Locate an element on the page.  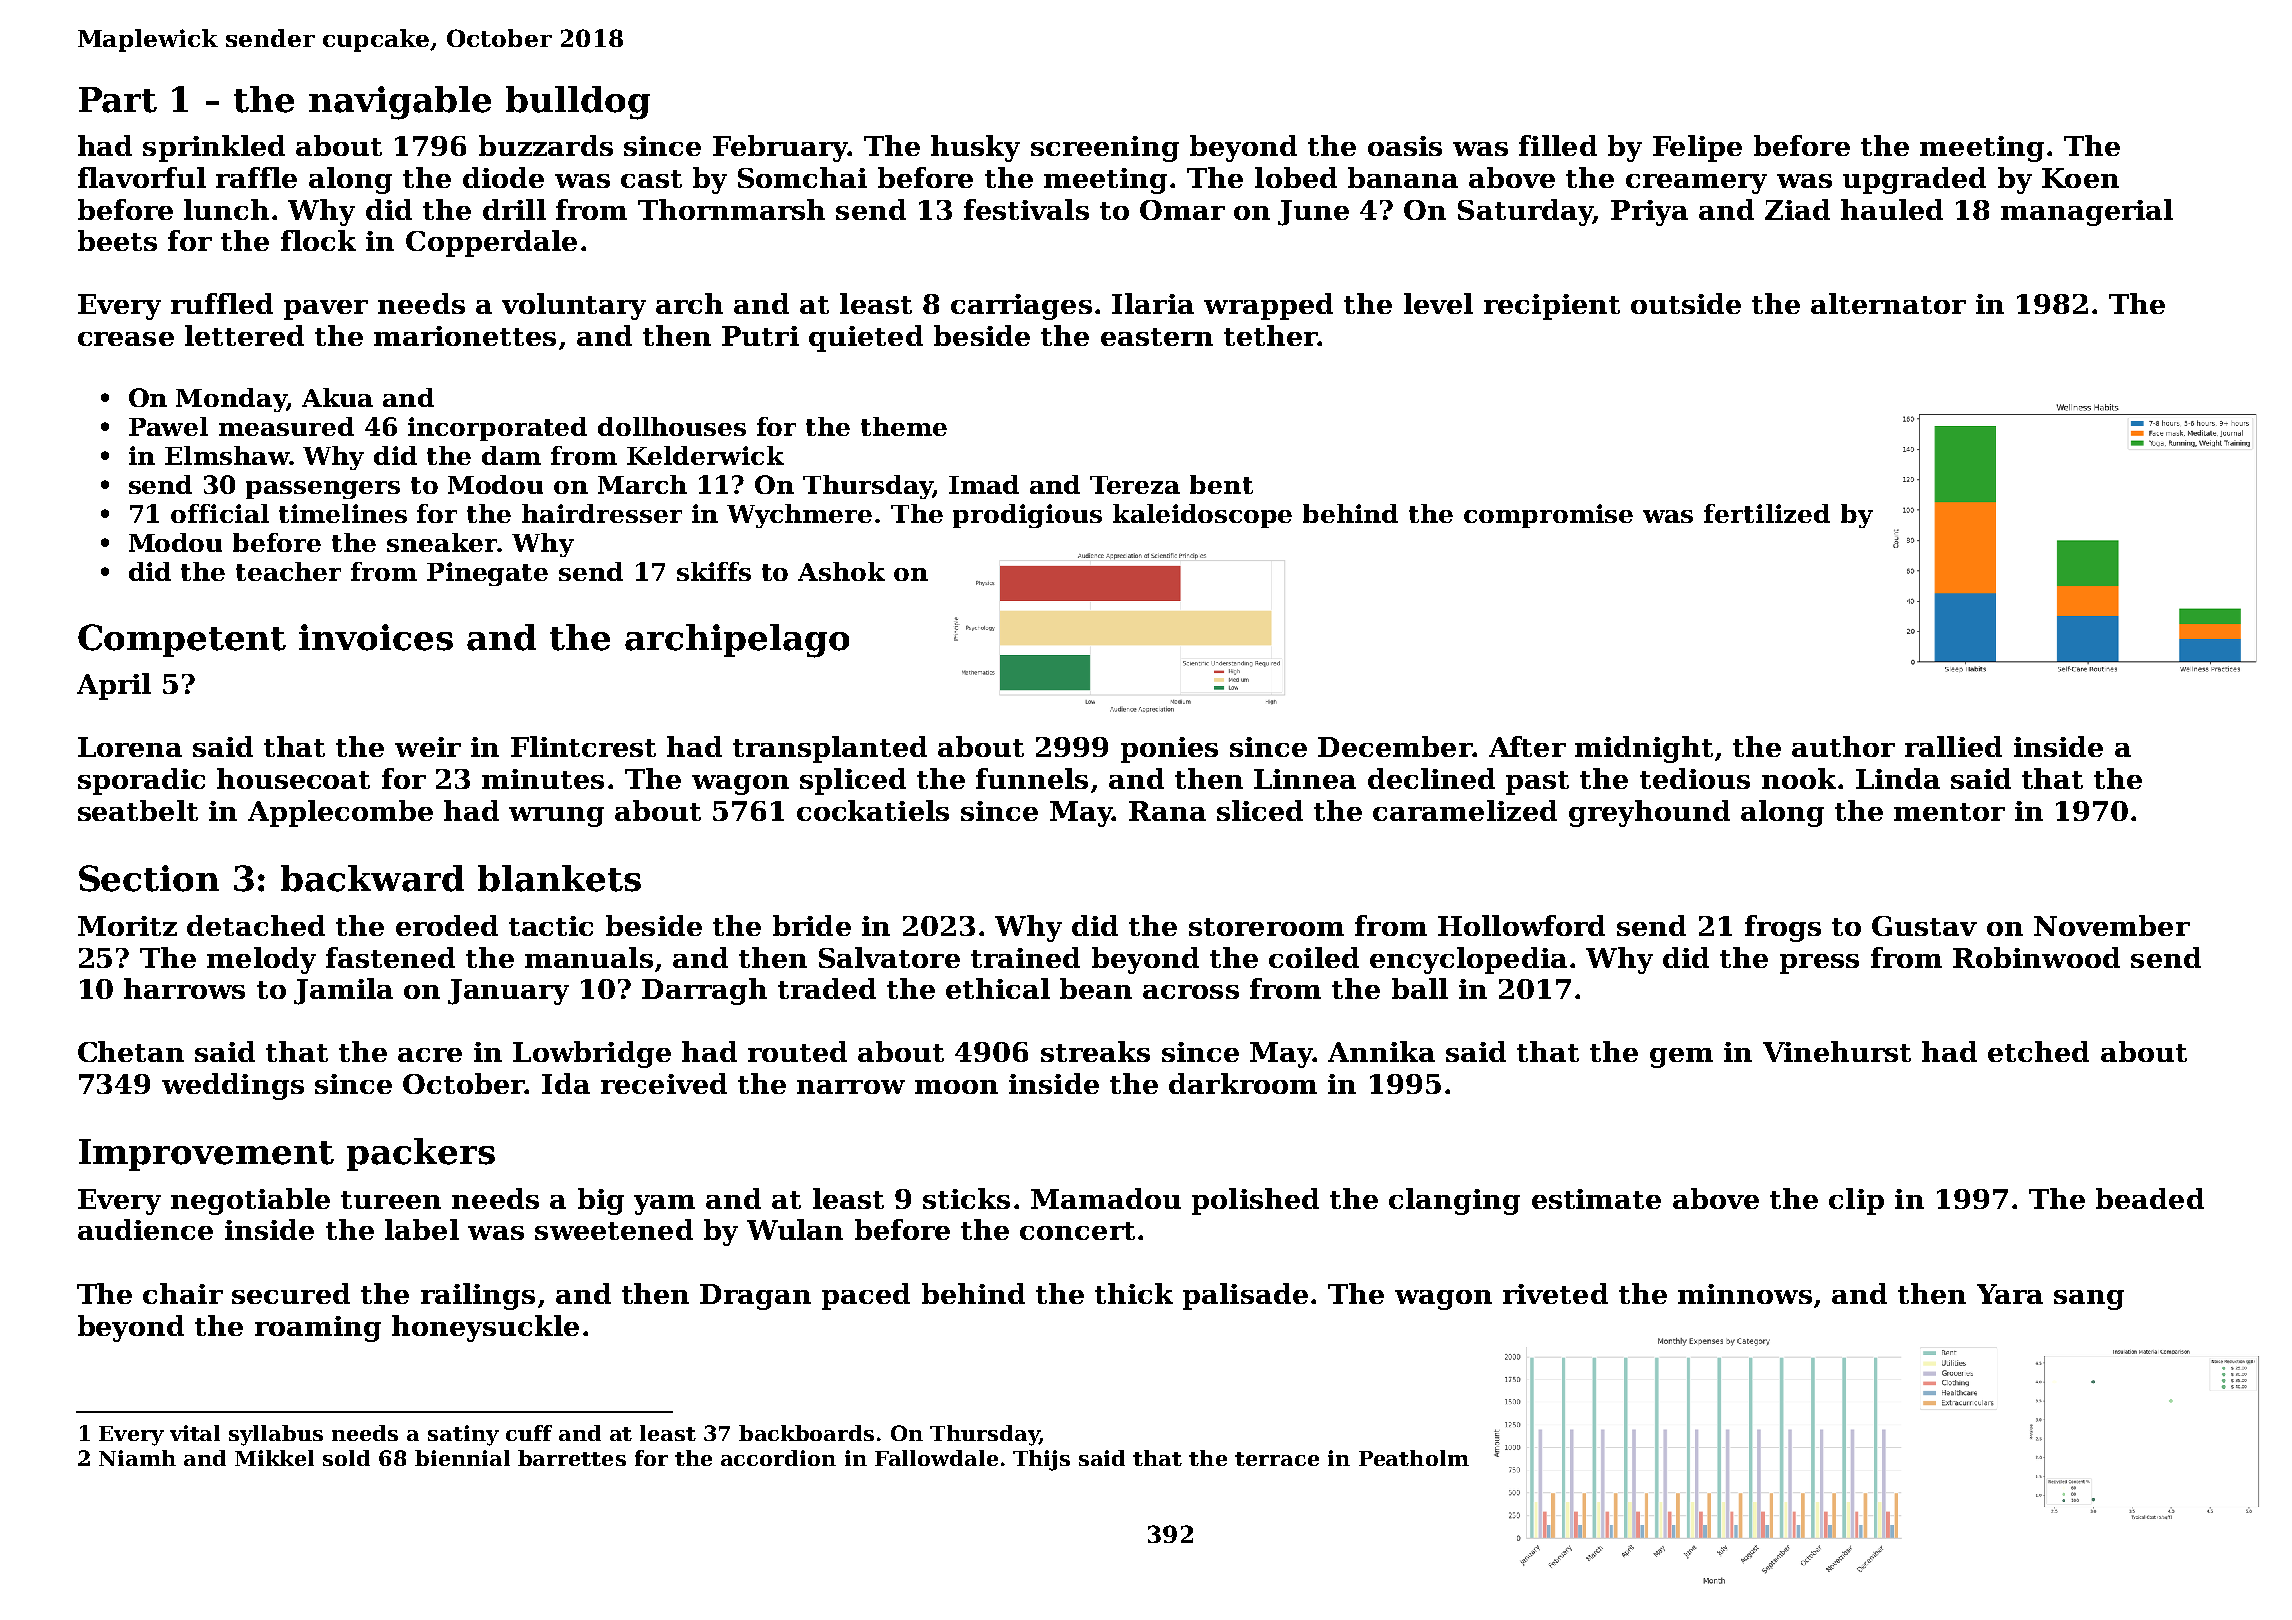
tureen is located at coordinates (391, 1200).
